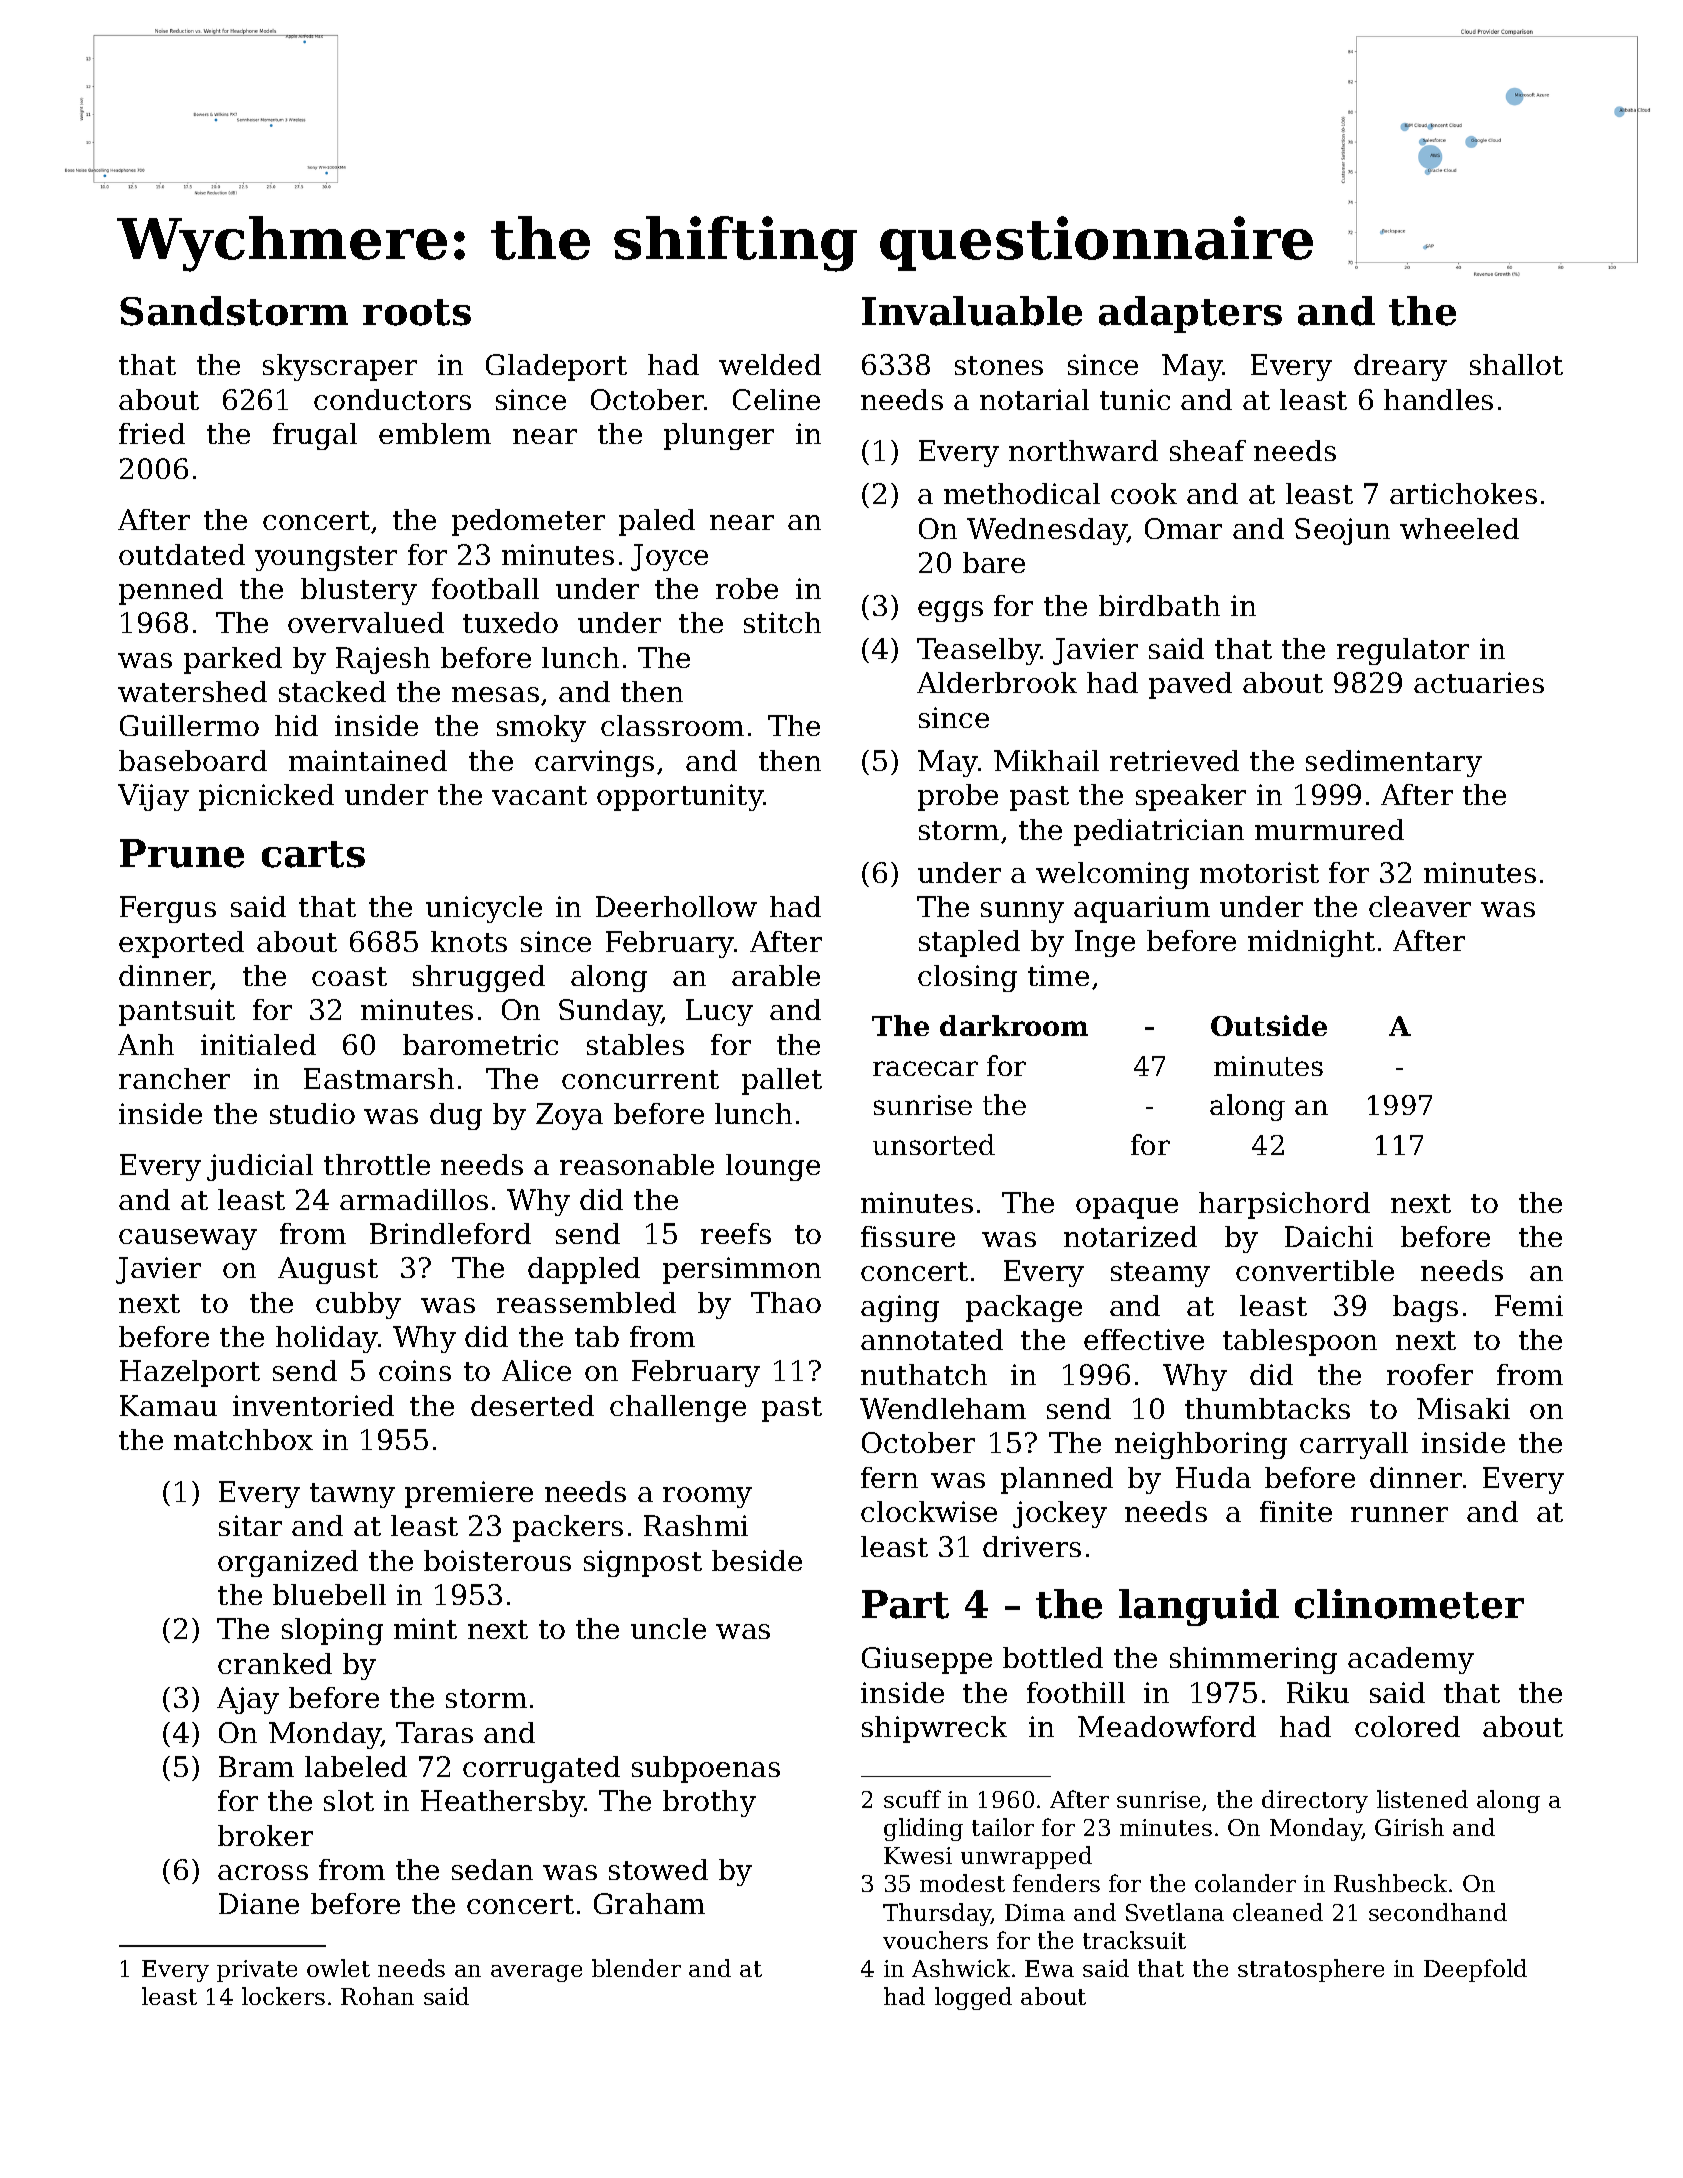  What do you see at coordinates (152, 433) in the screenshot?
I see `fried` at bounding box center [152, 433].
